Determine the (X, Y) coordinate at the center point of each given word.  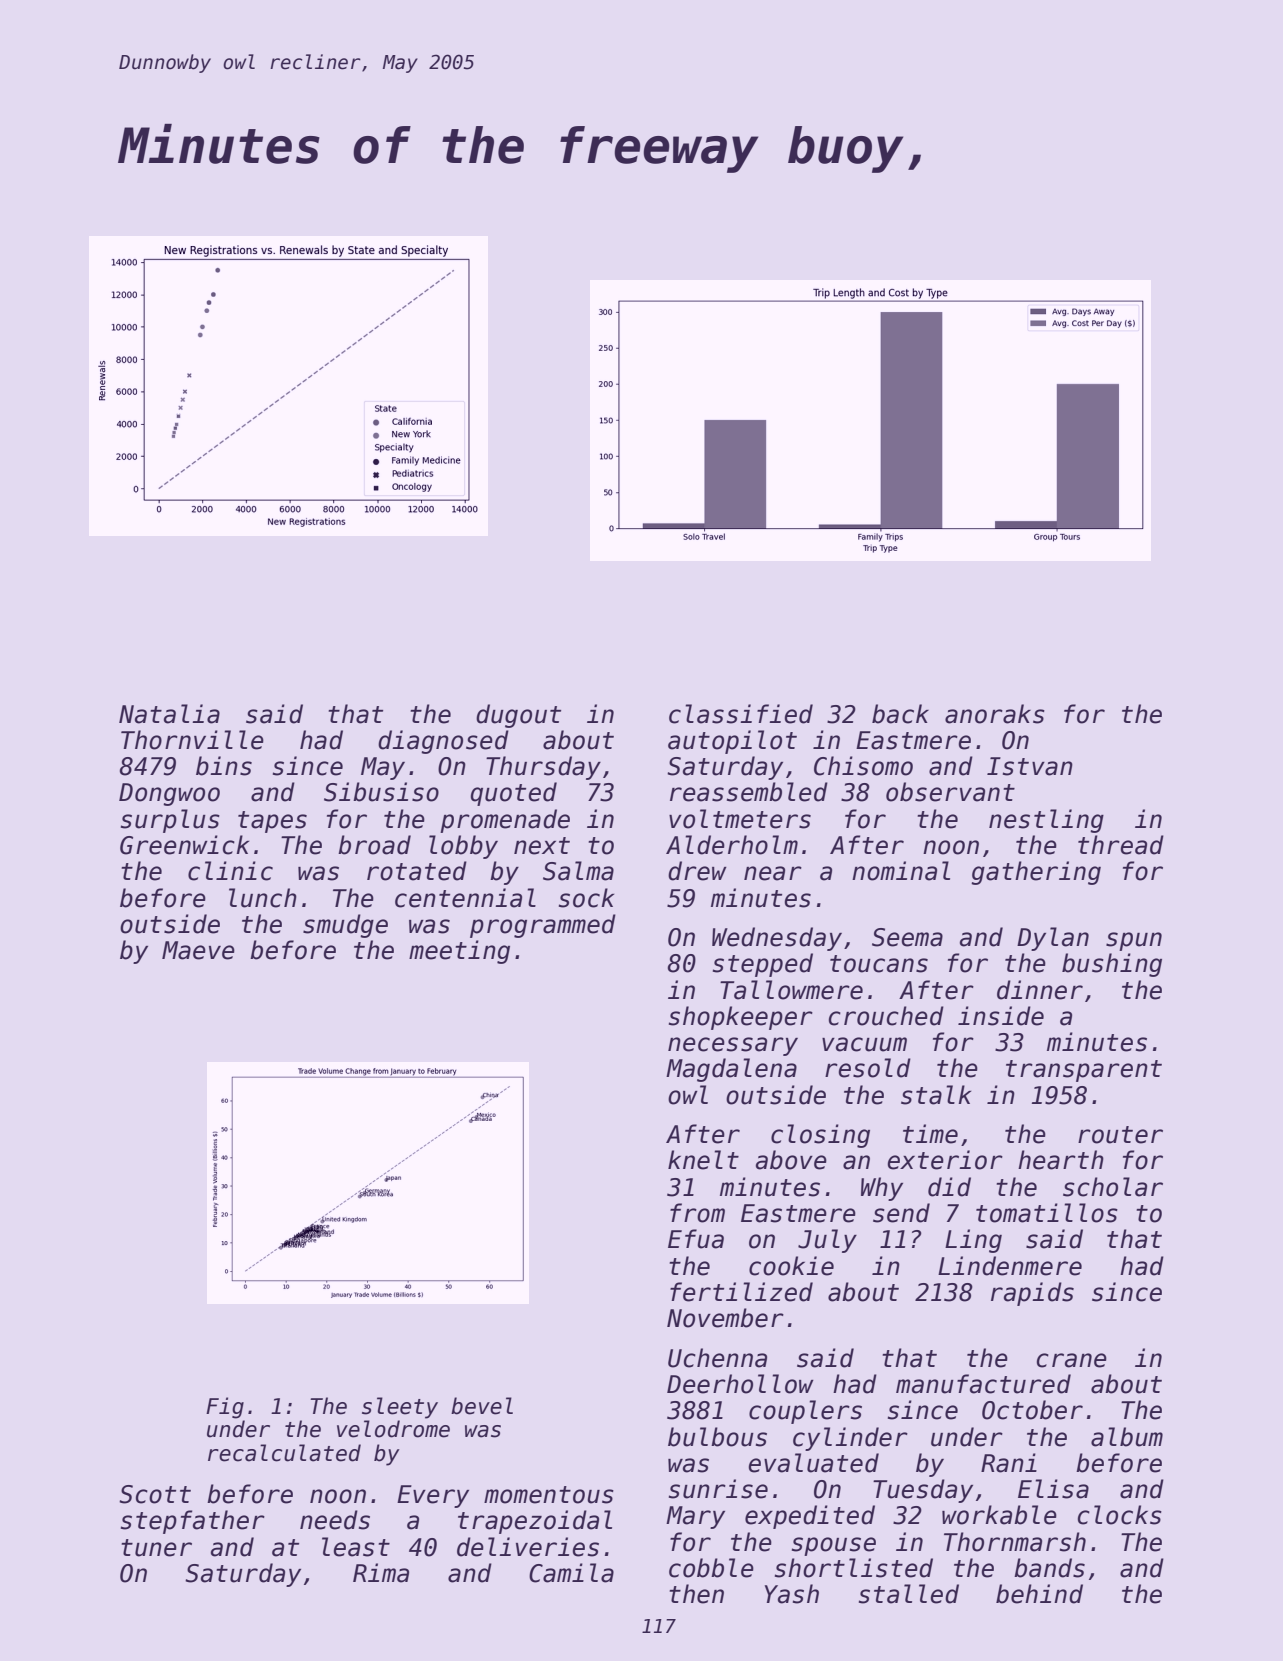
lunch (263, 898)
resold (868, 1068)
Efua (696, 1239)
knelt (703, 1160)
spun (1134, 941)
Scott (155, 1494)
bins (224, 766)
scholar (1113, 1187)
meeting (459, 952)
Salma (578, 871)
